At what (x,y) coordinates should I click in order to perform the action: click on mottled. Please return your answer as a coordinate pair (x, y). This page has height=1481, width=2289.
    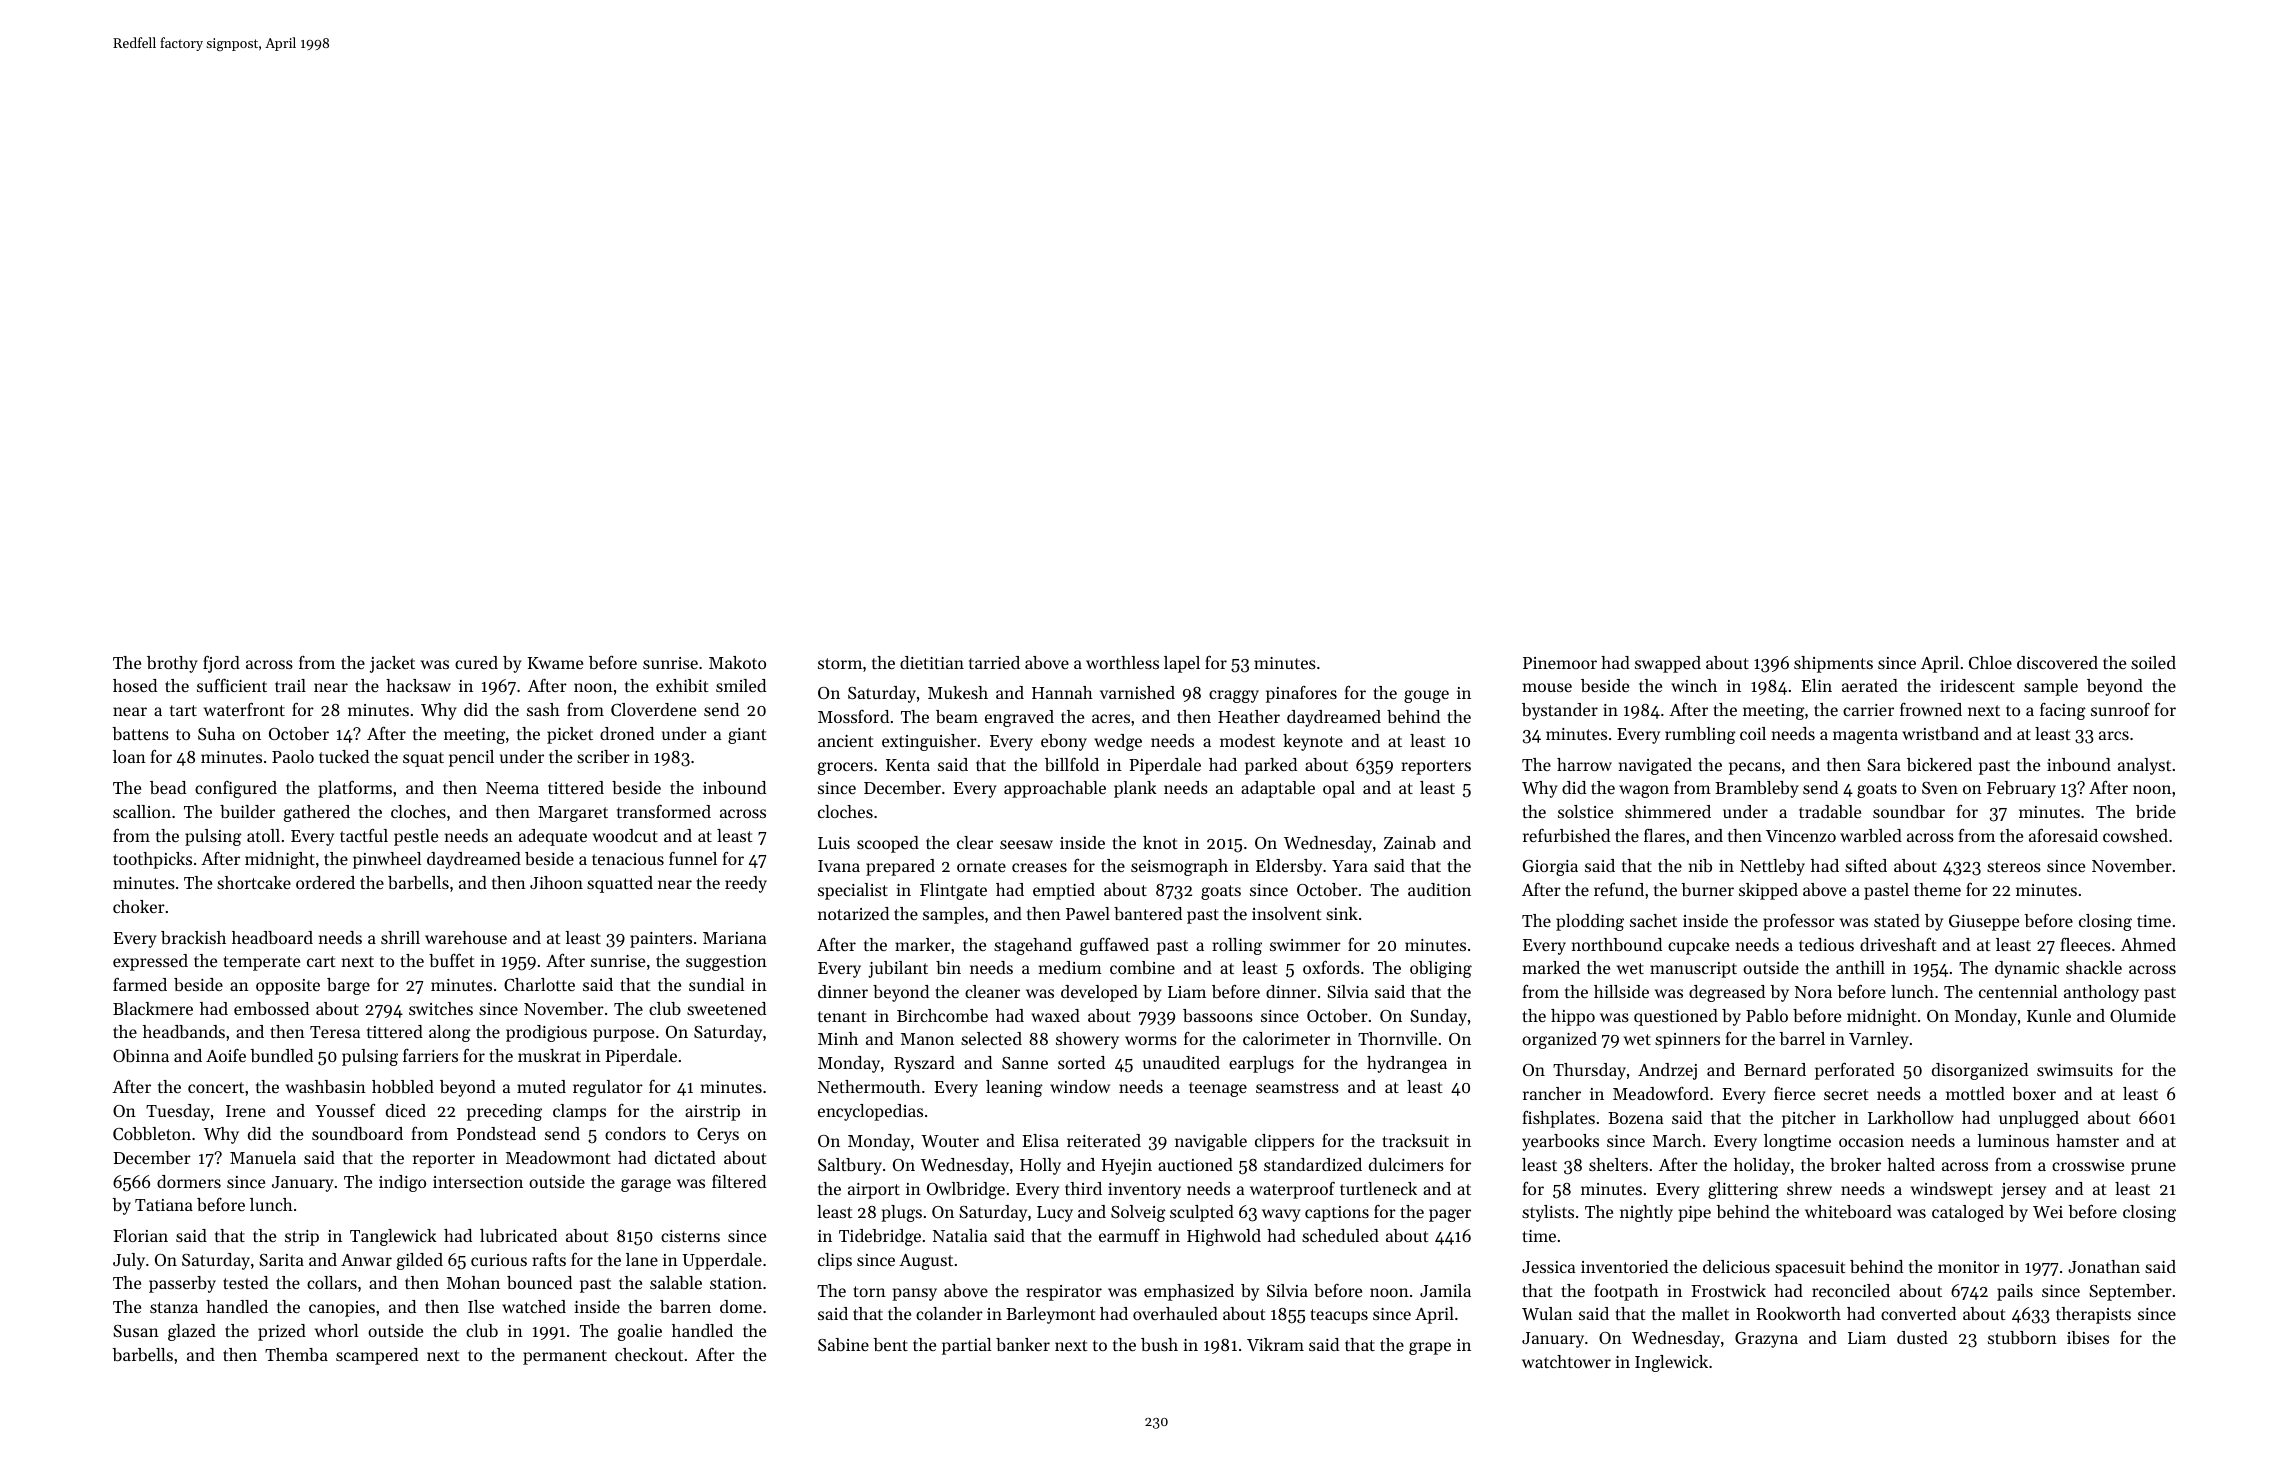
    Looking at the image, I should click on (1975, 1093).
